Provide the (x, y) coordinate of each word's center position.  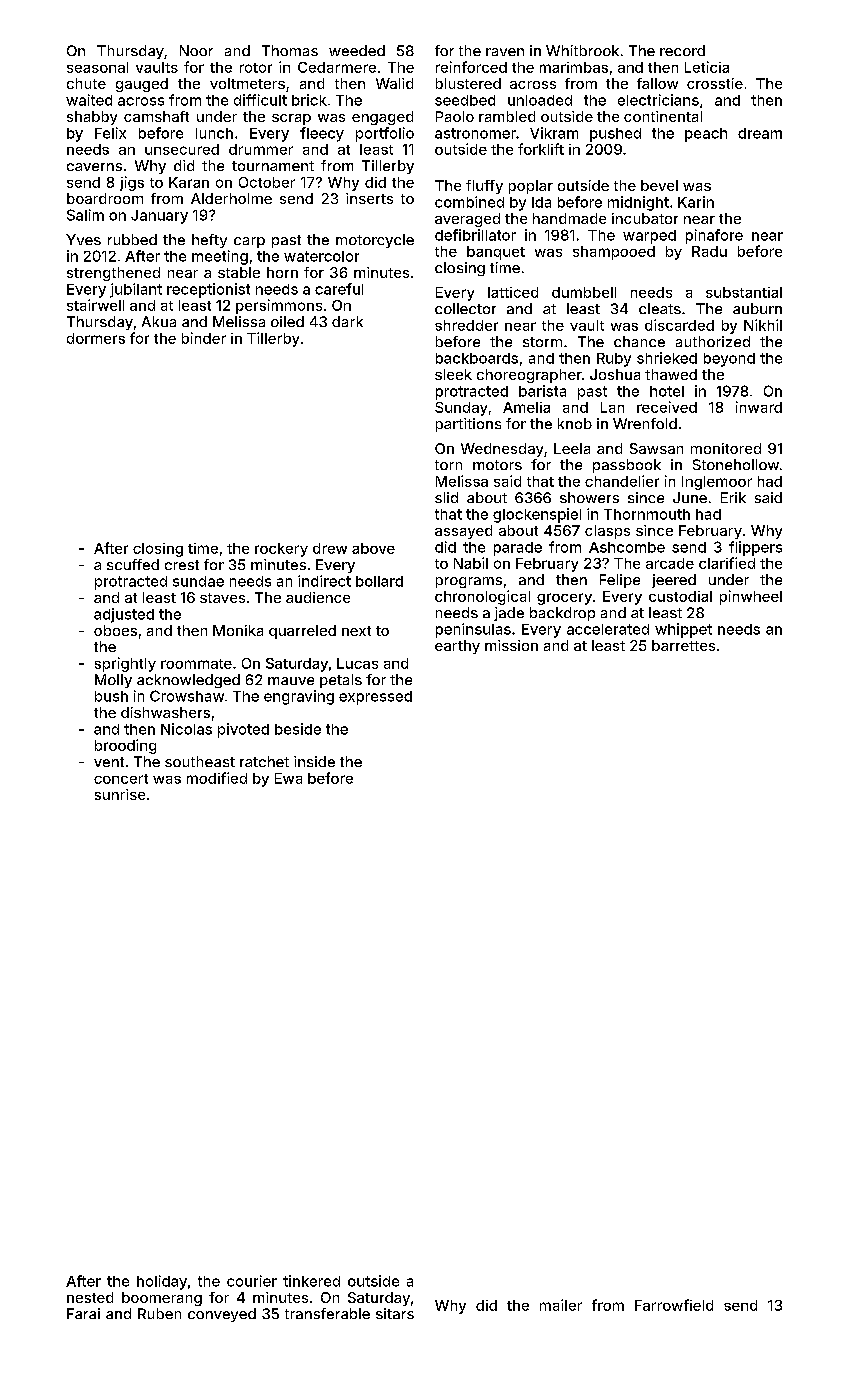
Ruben (159, 1313)
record (682, 50)
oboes (115, 630)
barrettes (683, 645)
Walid (394, 83)
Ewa (288, 778)
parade (518, 549)
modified (217, 778)
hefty (209, 241)
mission (511, 645)
